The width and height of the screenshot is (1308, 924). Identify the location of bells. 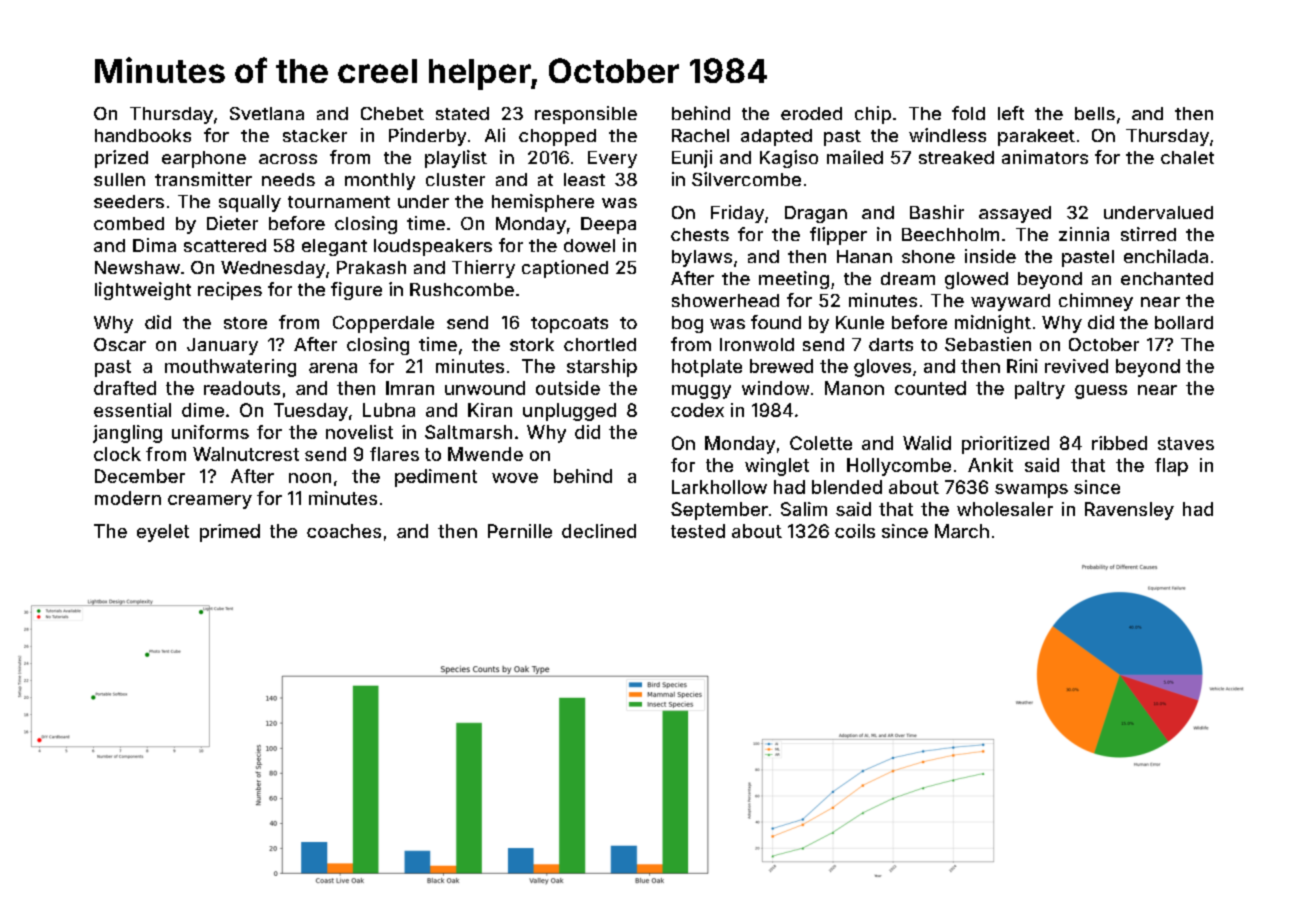
(1095, 113).
